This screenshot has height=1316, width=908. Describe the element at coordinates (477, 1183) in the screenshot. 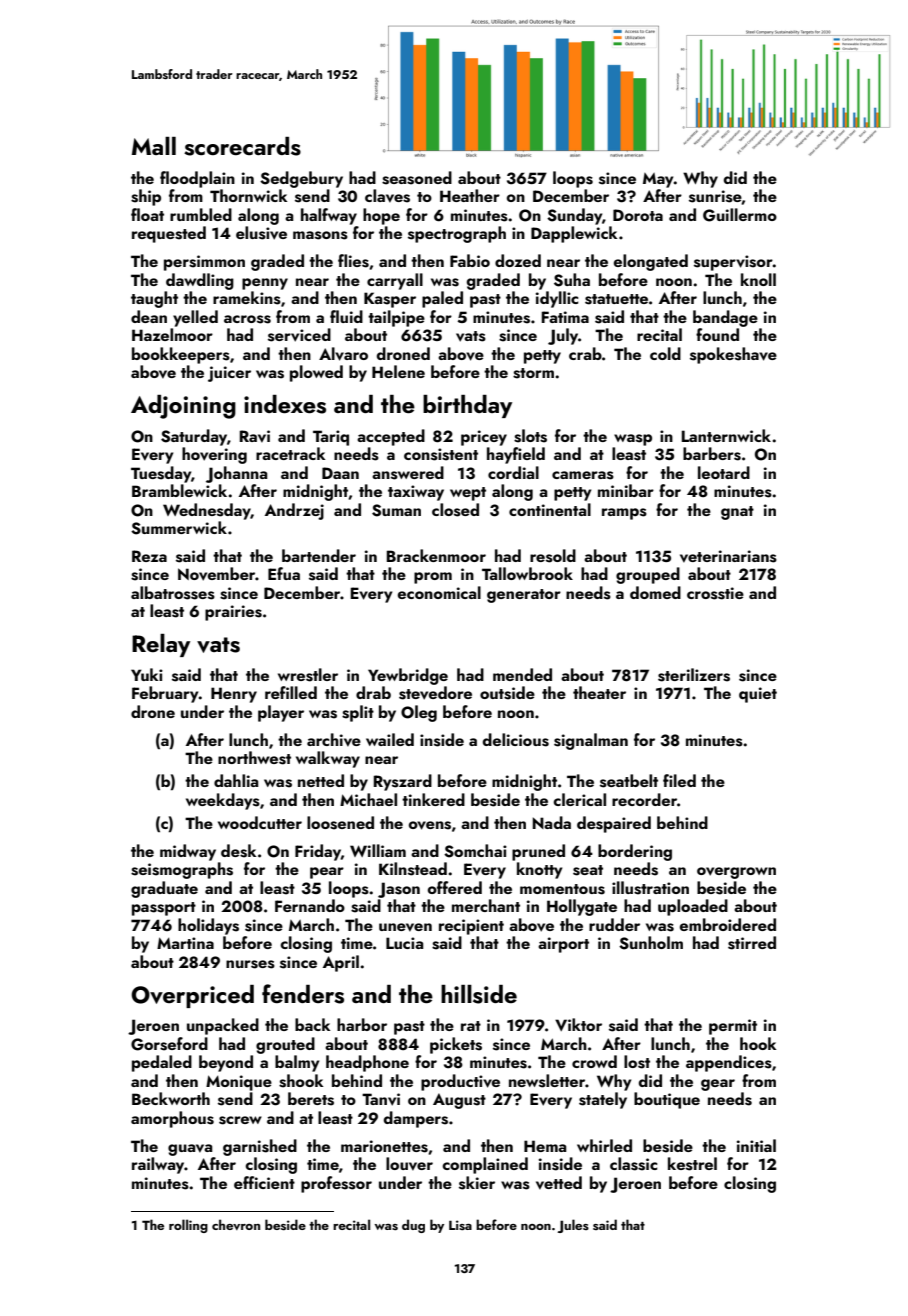

I see `skier` at that location.
